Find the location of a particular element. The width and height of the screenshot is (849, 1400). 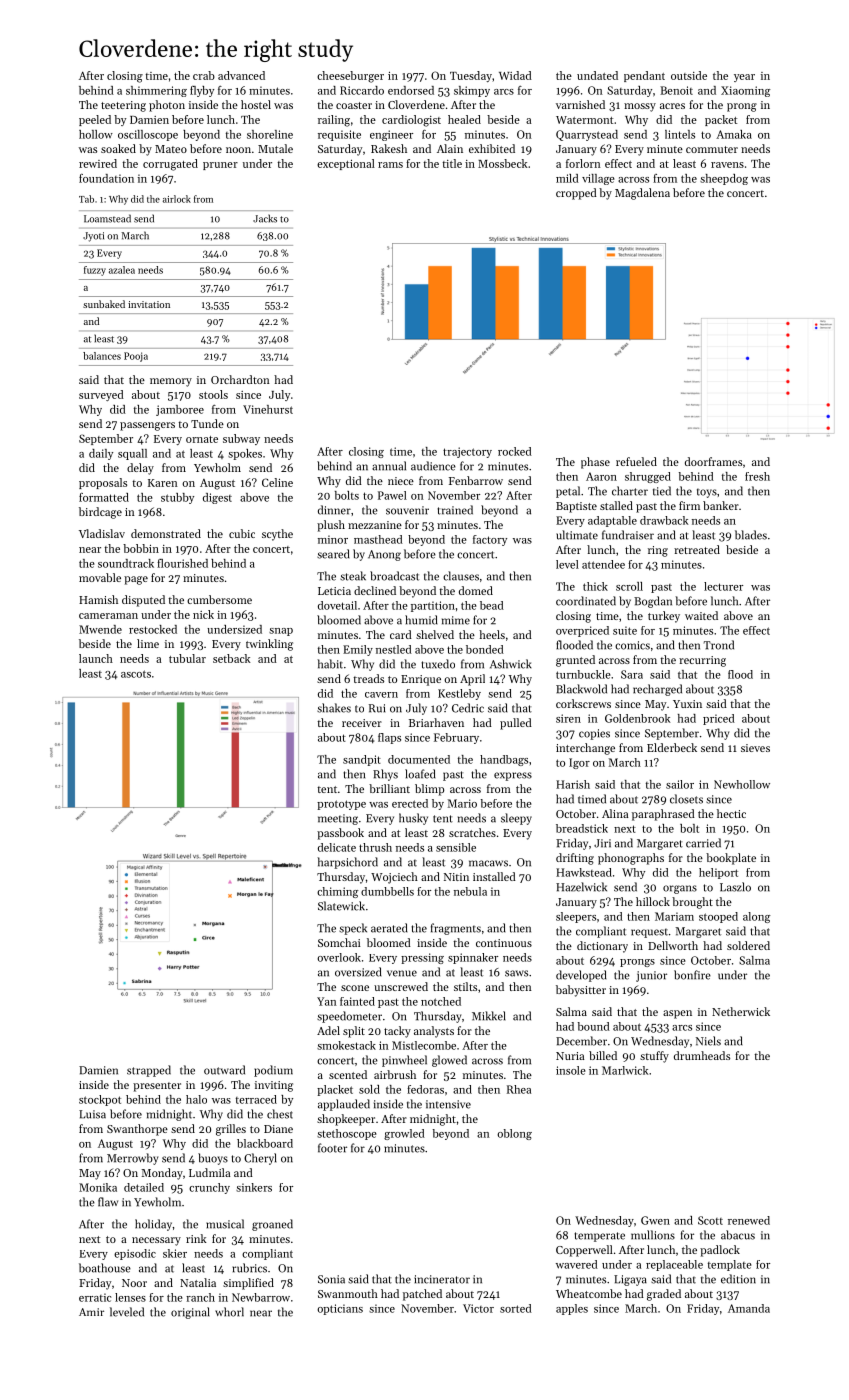

groaned is located at coordinates (272, 1225).
